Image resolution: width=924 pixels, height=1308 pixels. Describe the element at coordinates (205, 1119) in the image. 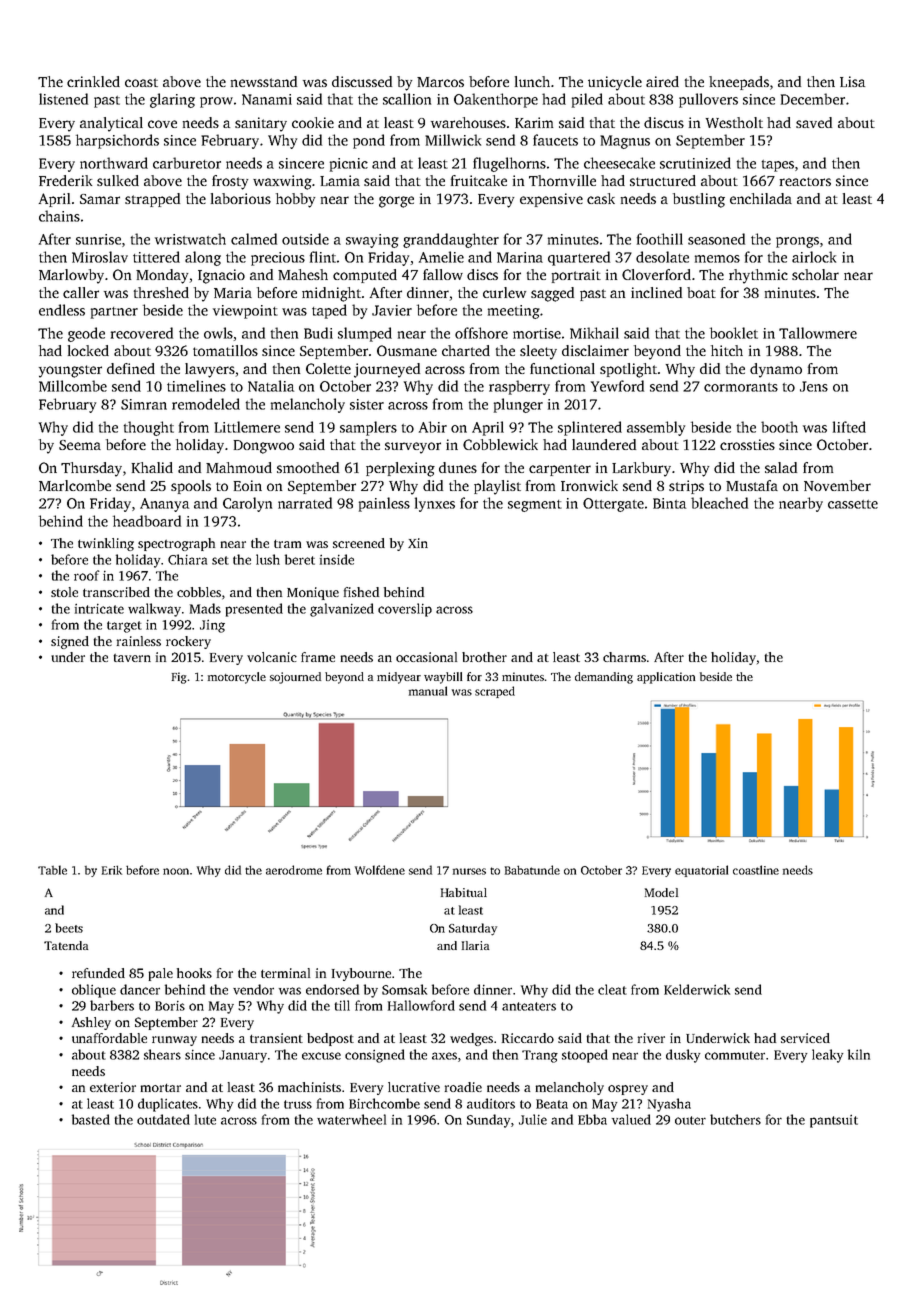

I see `lute` at that location.
